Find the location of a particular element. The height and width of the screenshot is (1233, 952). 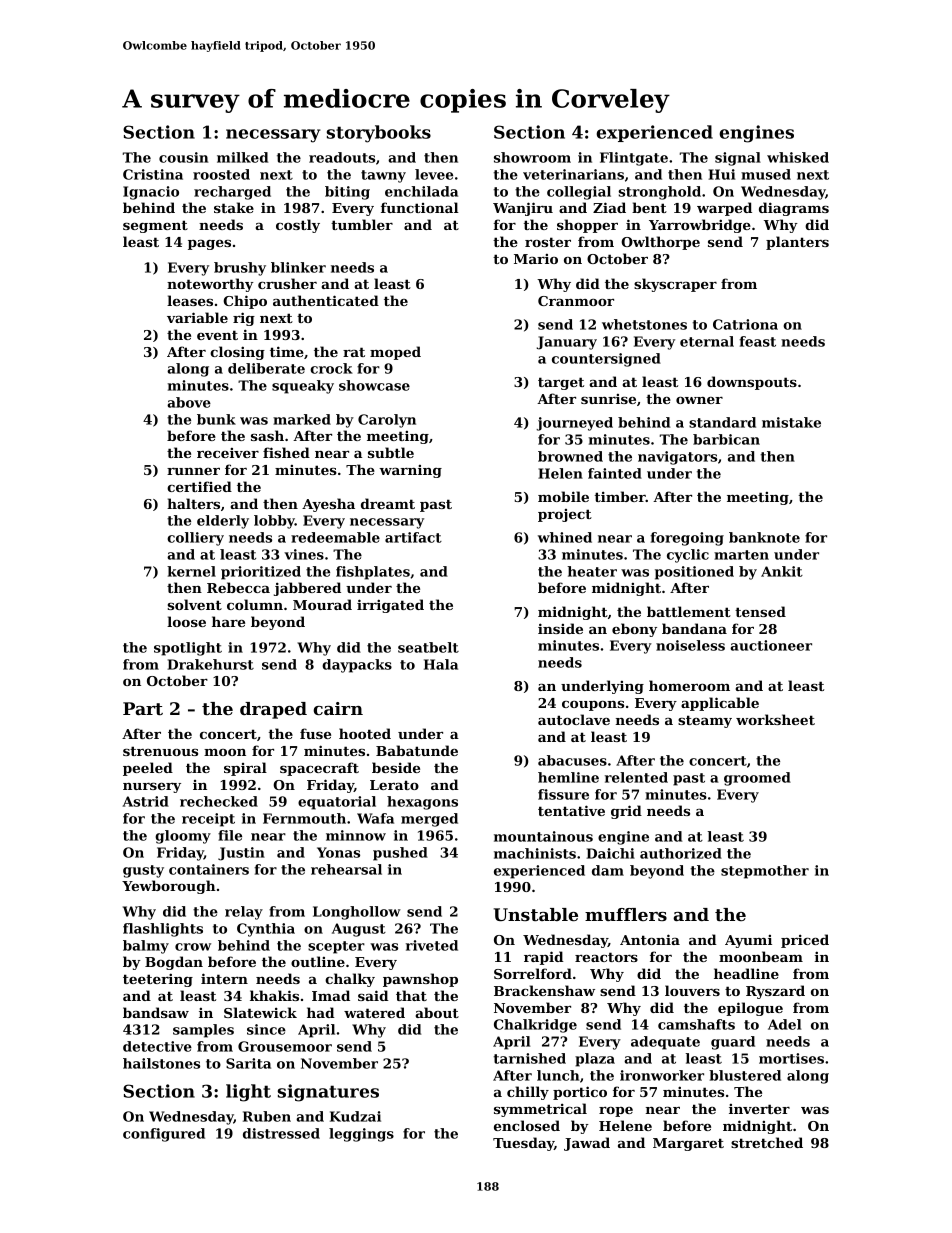

riveted is located at coordinates (432, 945).
